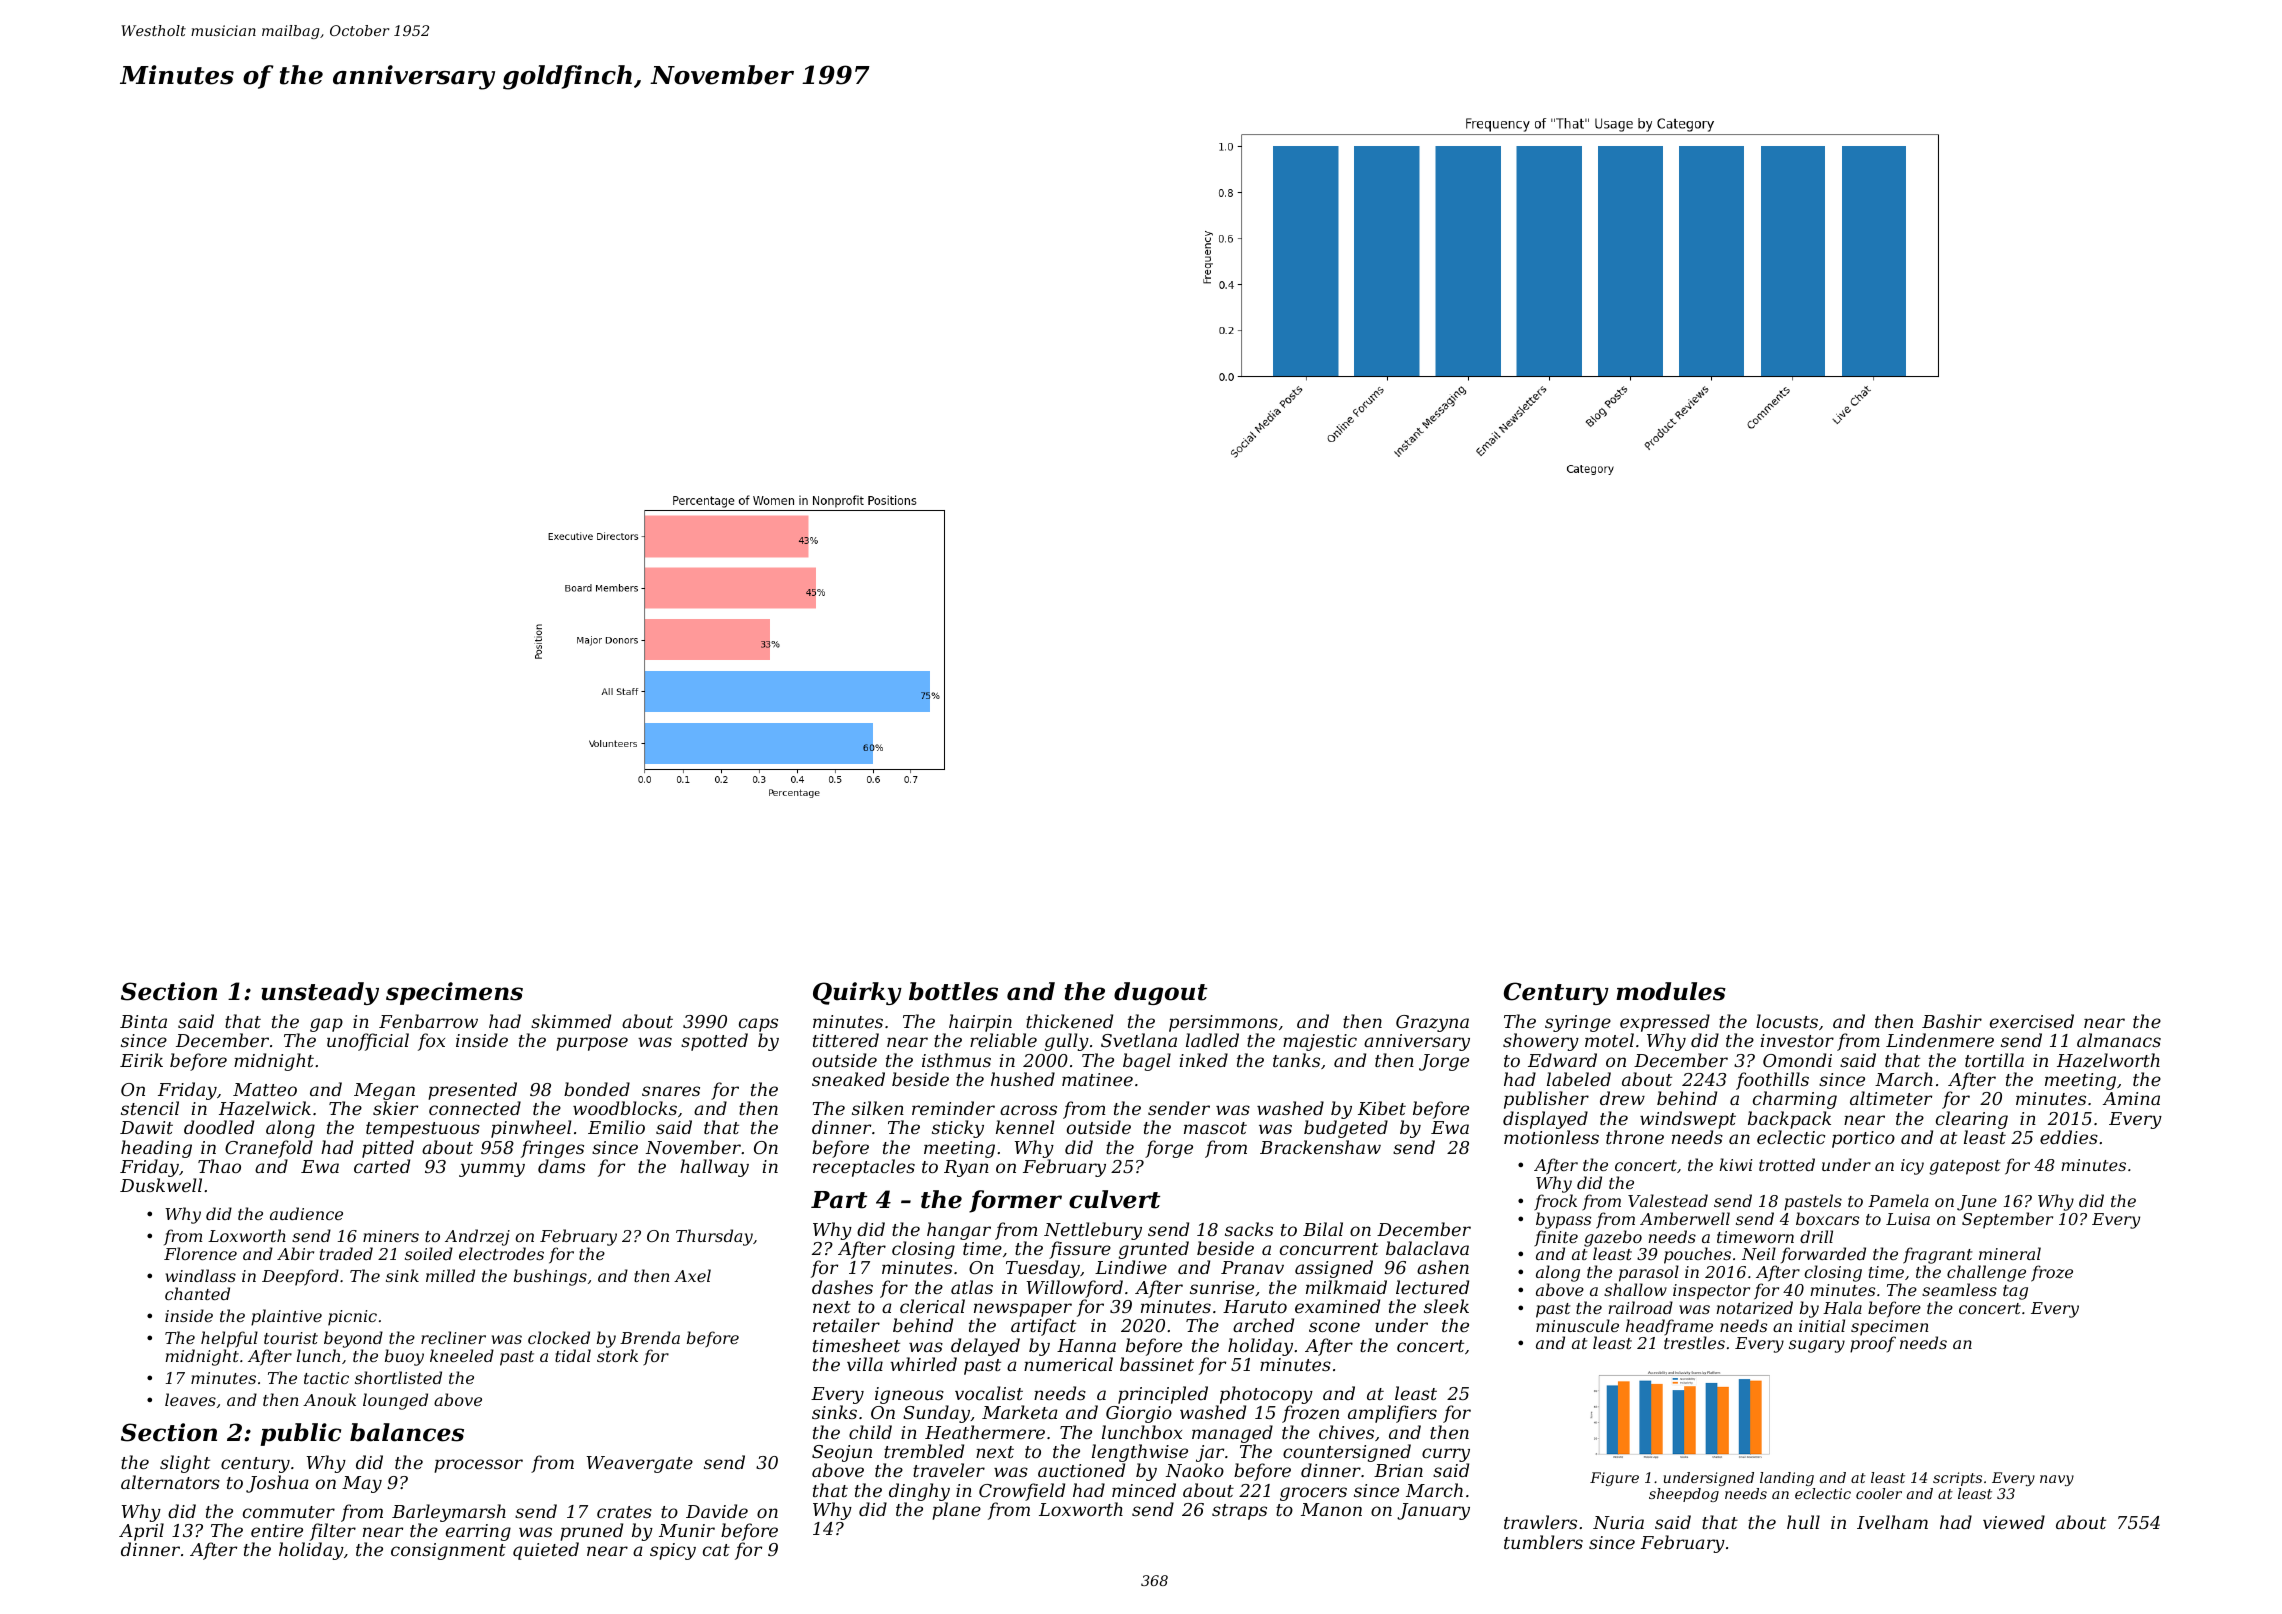 Image resolution: width=2282 pixels, height=1614 pixels. I want to click on scone, so click(1334, 1327).
